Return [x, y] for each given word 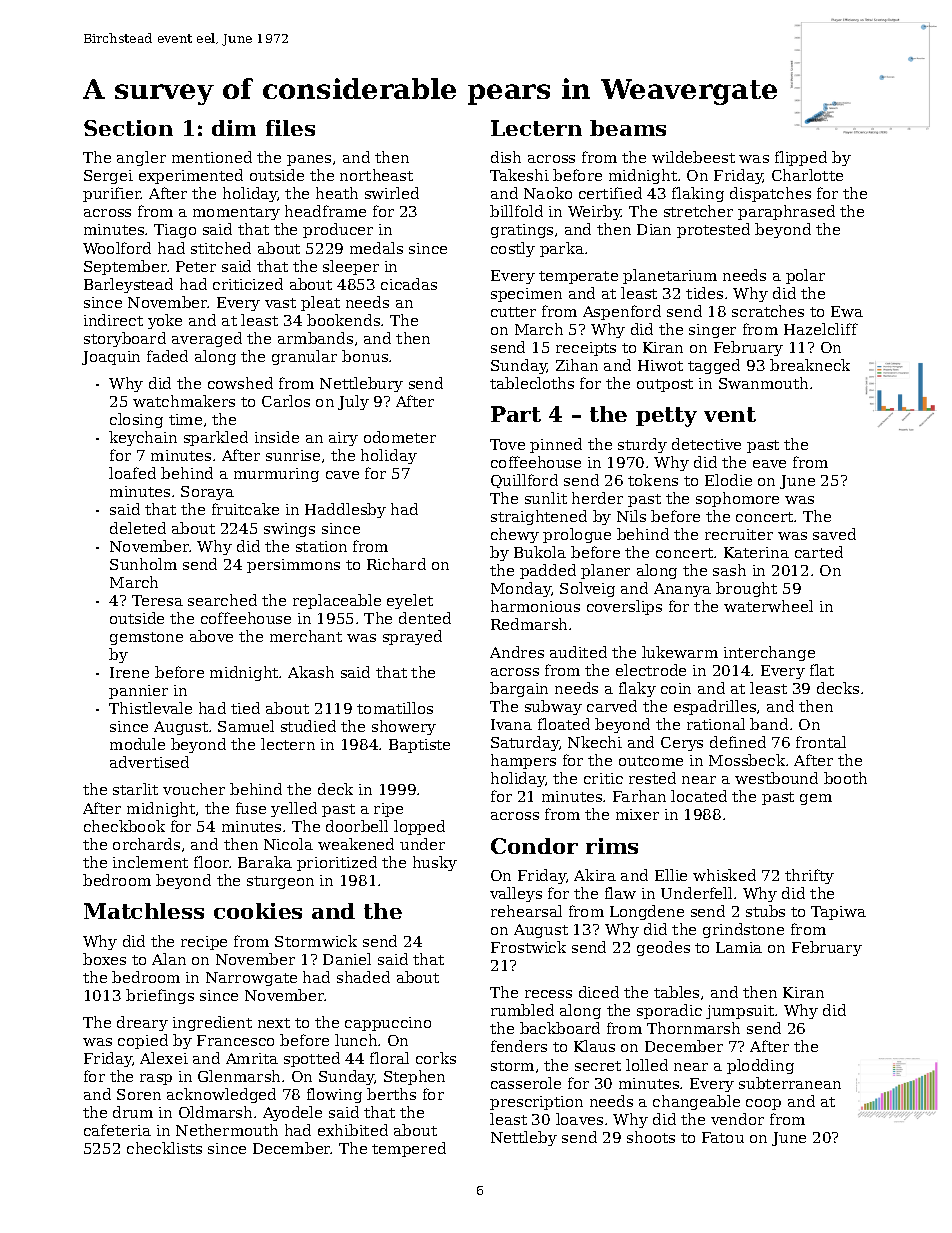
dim [234, 128]
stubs [765, 911]
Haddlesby [345, 510]
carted [819, 552]
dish [506, 157]
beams [628, 128]
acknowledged [221, 1095]
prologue [577, 535]
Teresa [157, 600]
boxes [104, 959]
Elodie [728, 480]
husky [435, 863]
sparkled [216, 438]
